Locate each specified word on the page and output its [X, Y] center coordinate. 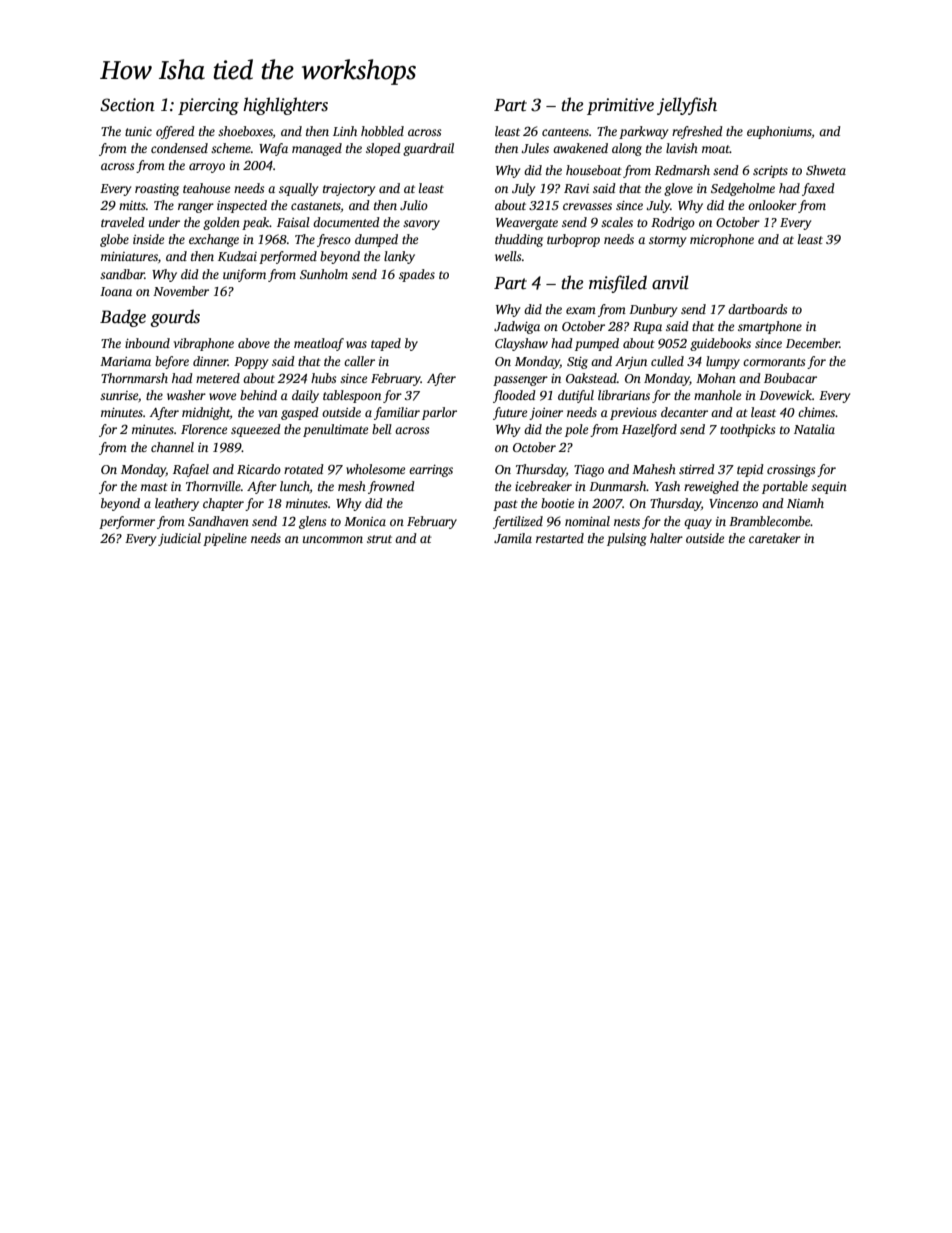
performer [127, 522]
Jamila [513, 538]
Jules [535, 148]
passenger [520, 381]
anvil [670, 282]
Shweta [826, 170]
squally [298, 189]
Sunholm [324, 274]
